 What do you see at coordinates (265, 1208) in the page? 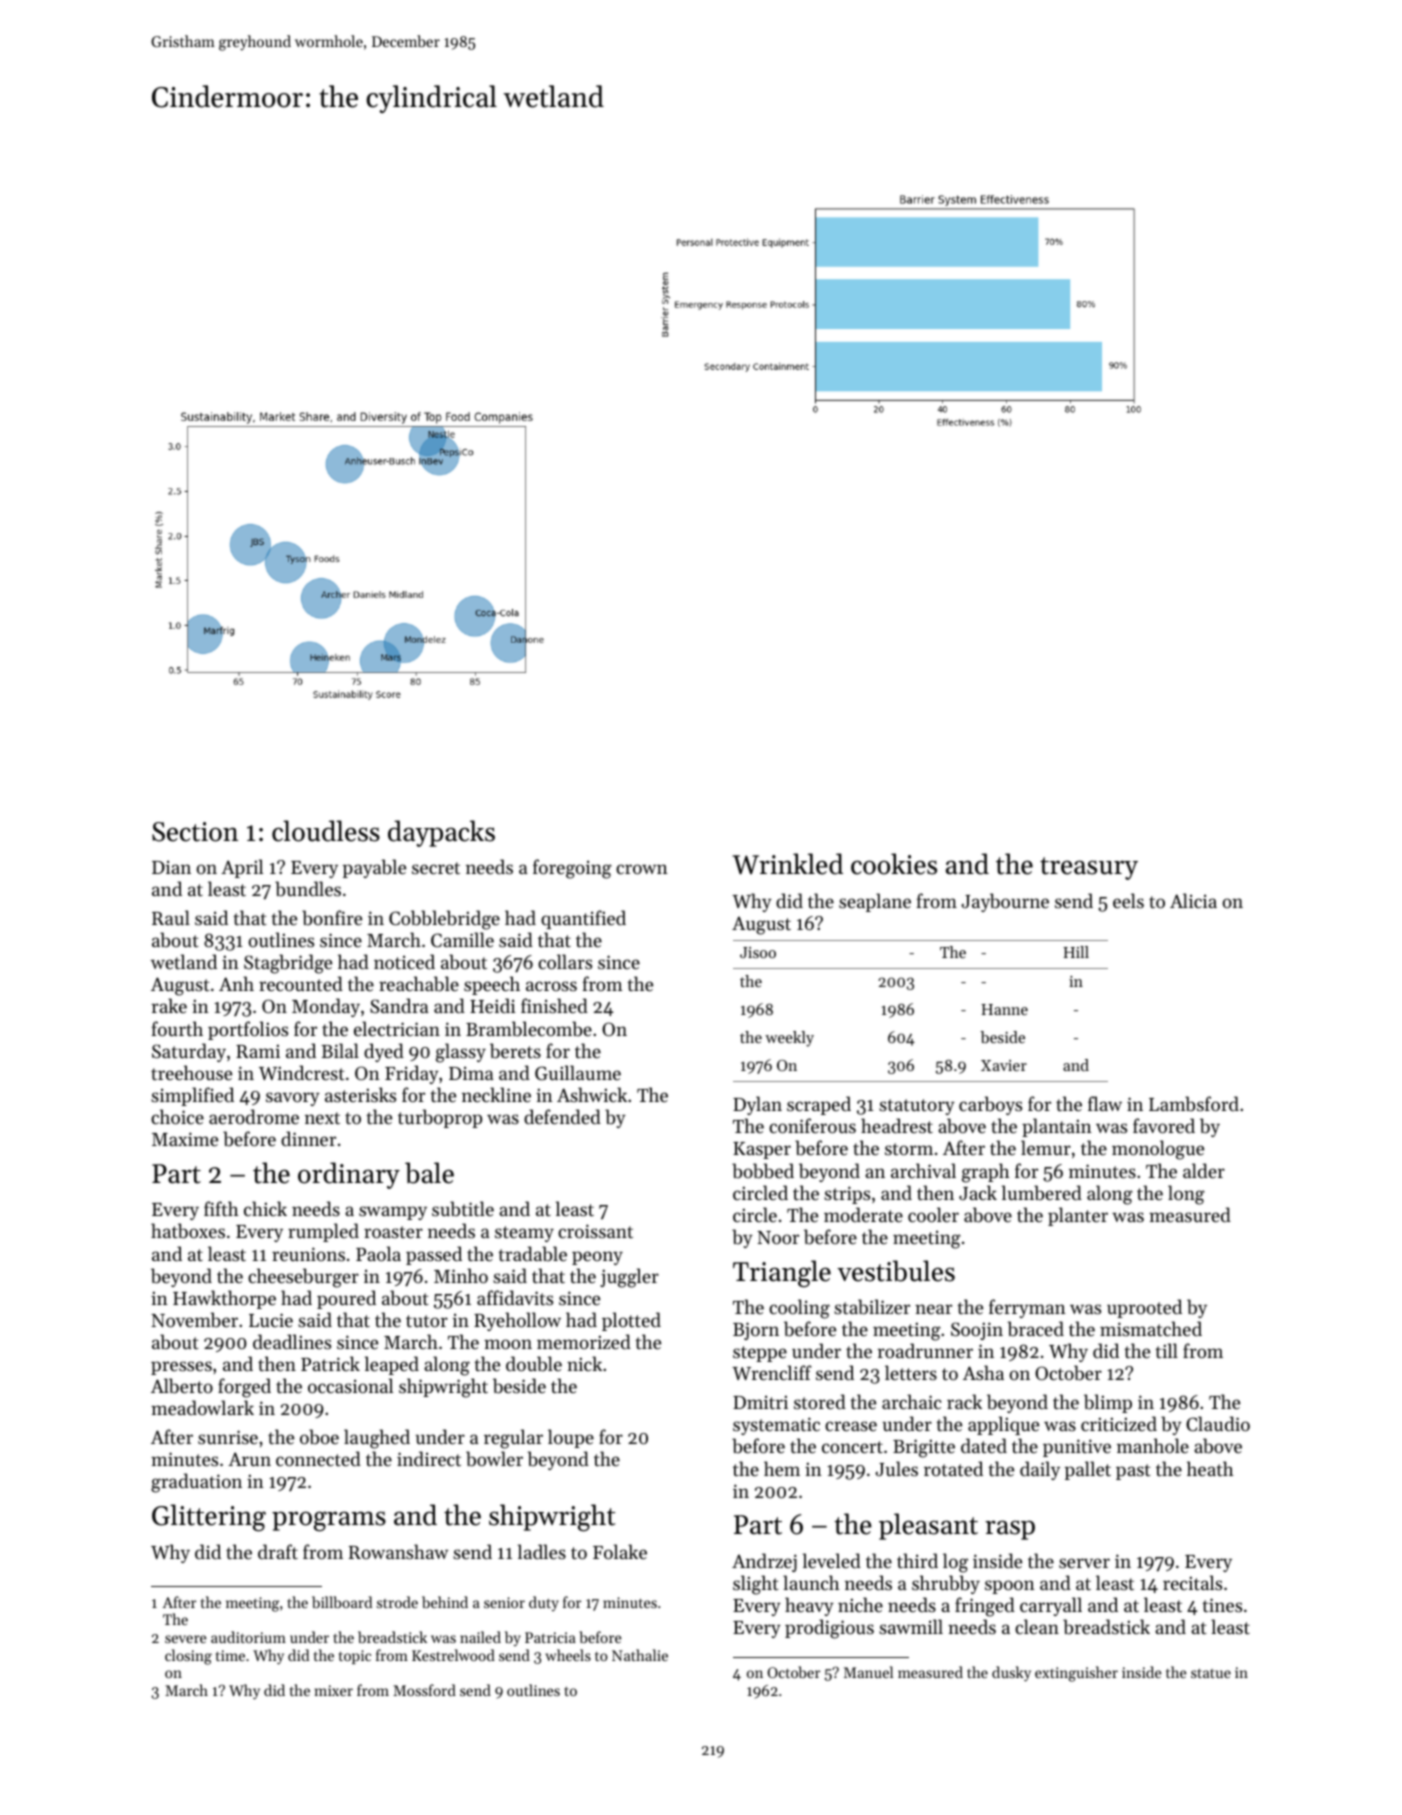
I see `chick` at bounding box center [265, 1208].
